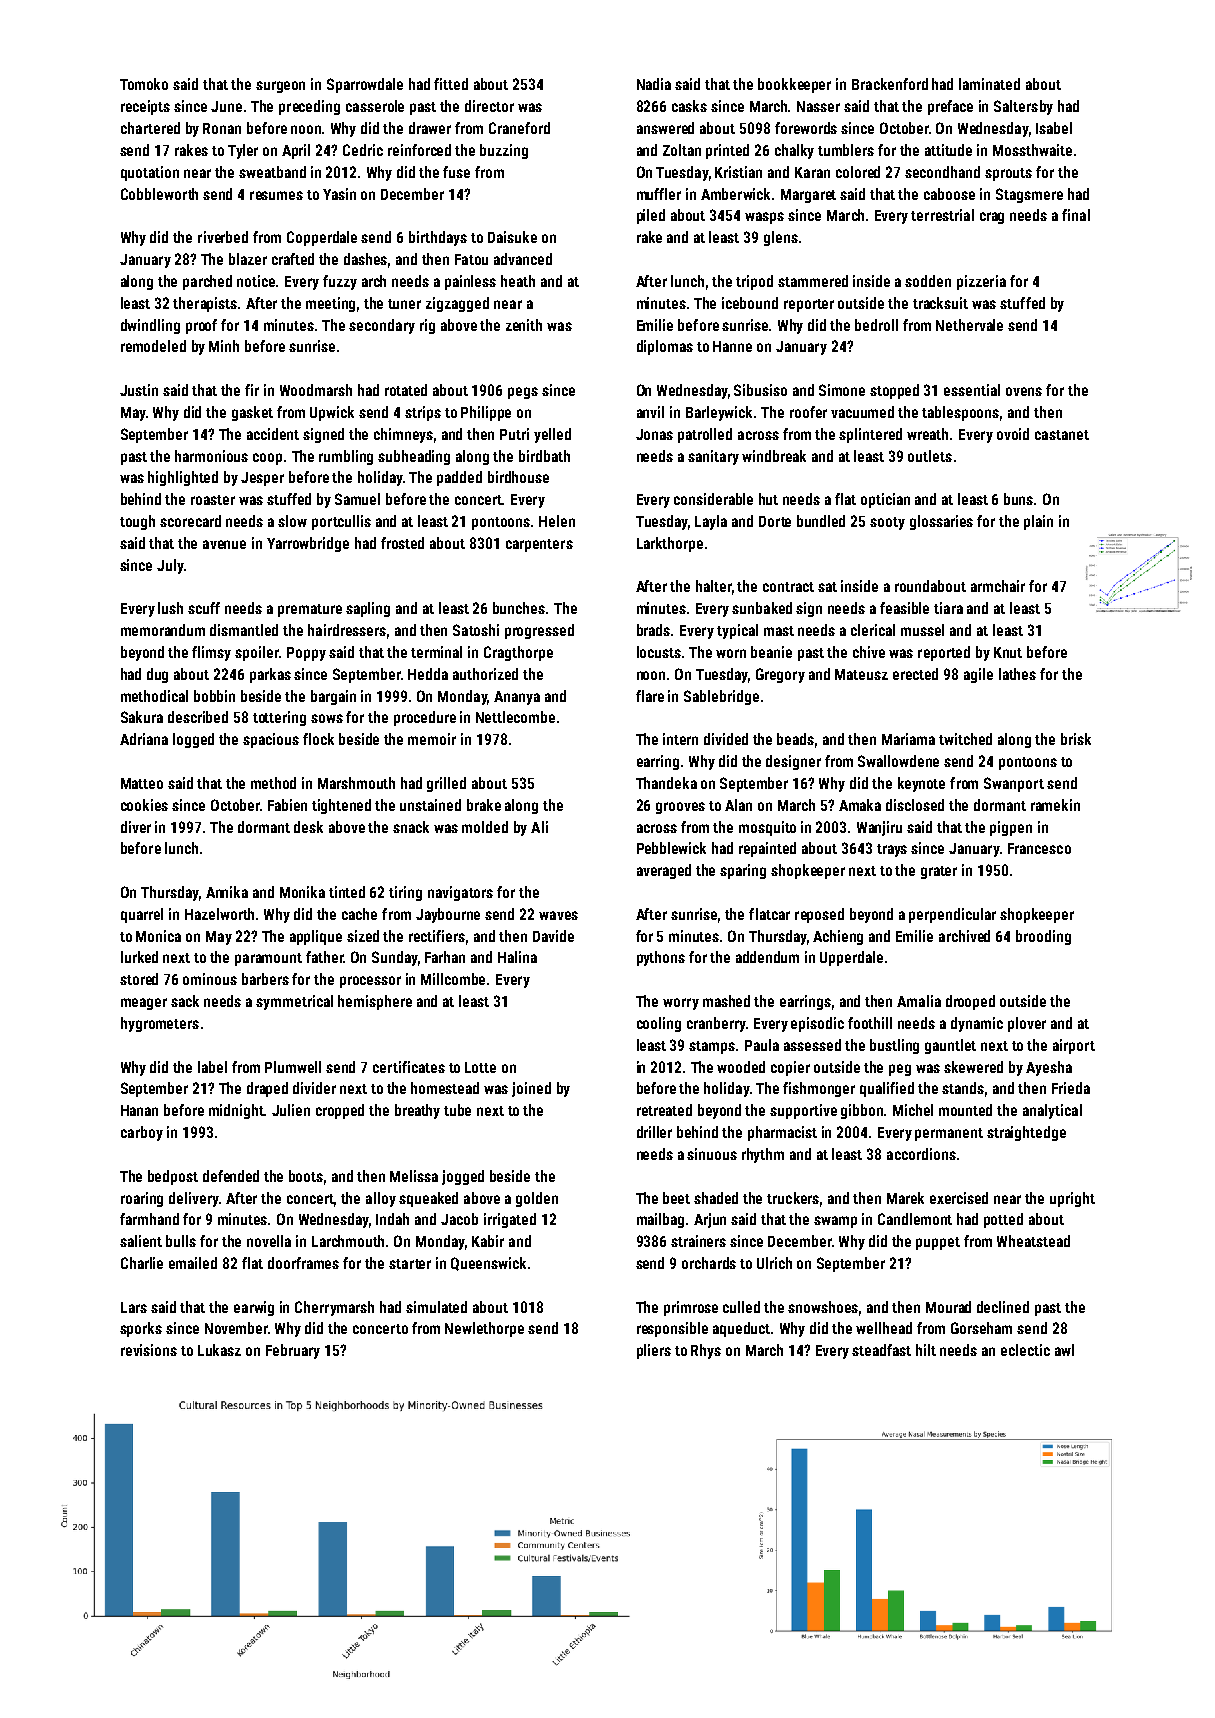  Describe the element at coordinates (517, 957) in the image. I see `Halina` at that location.
